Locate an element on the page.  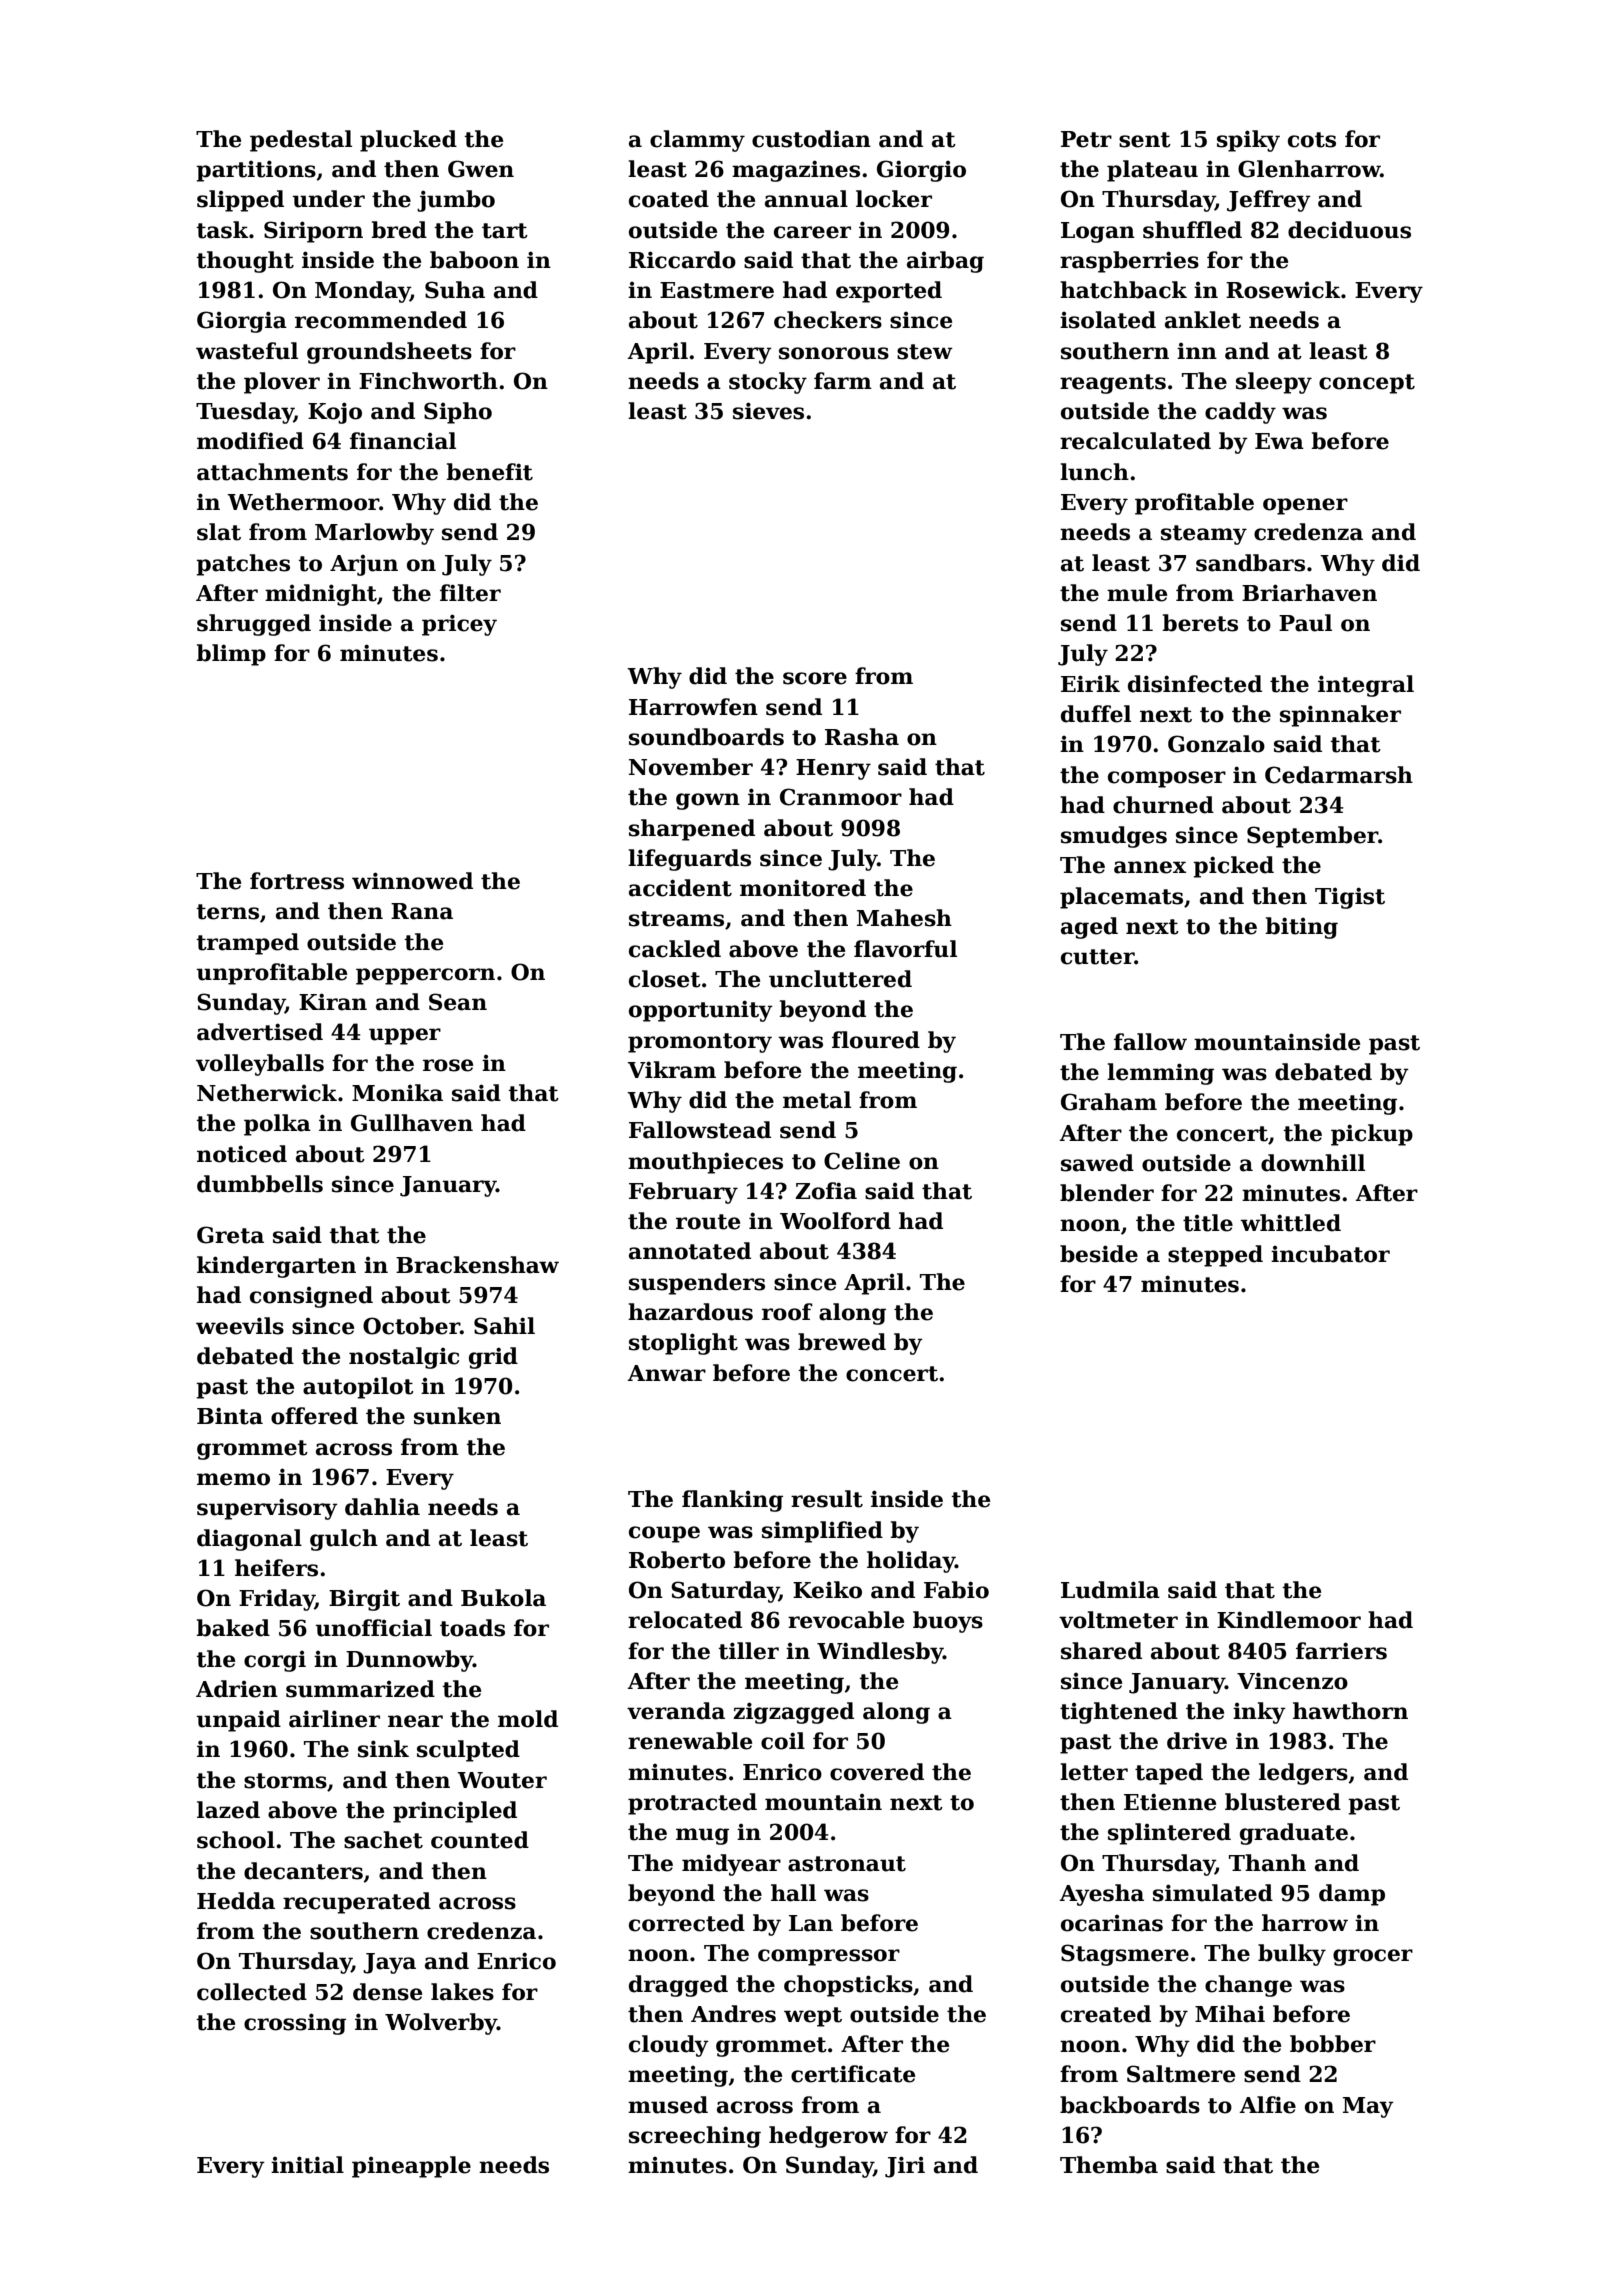
Birgit is located at coordinates (364, 1600).
